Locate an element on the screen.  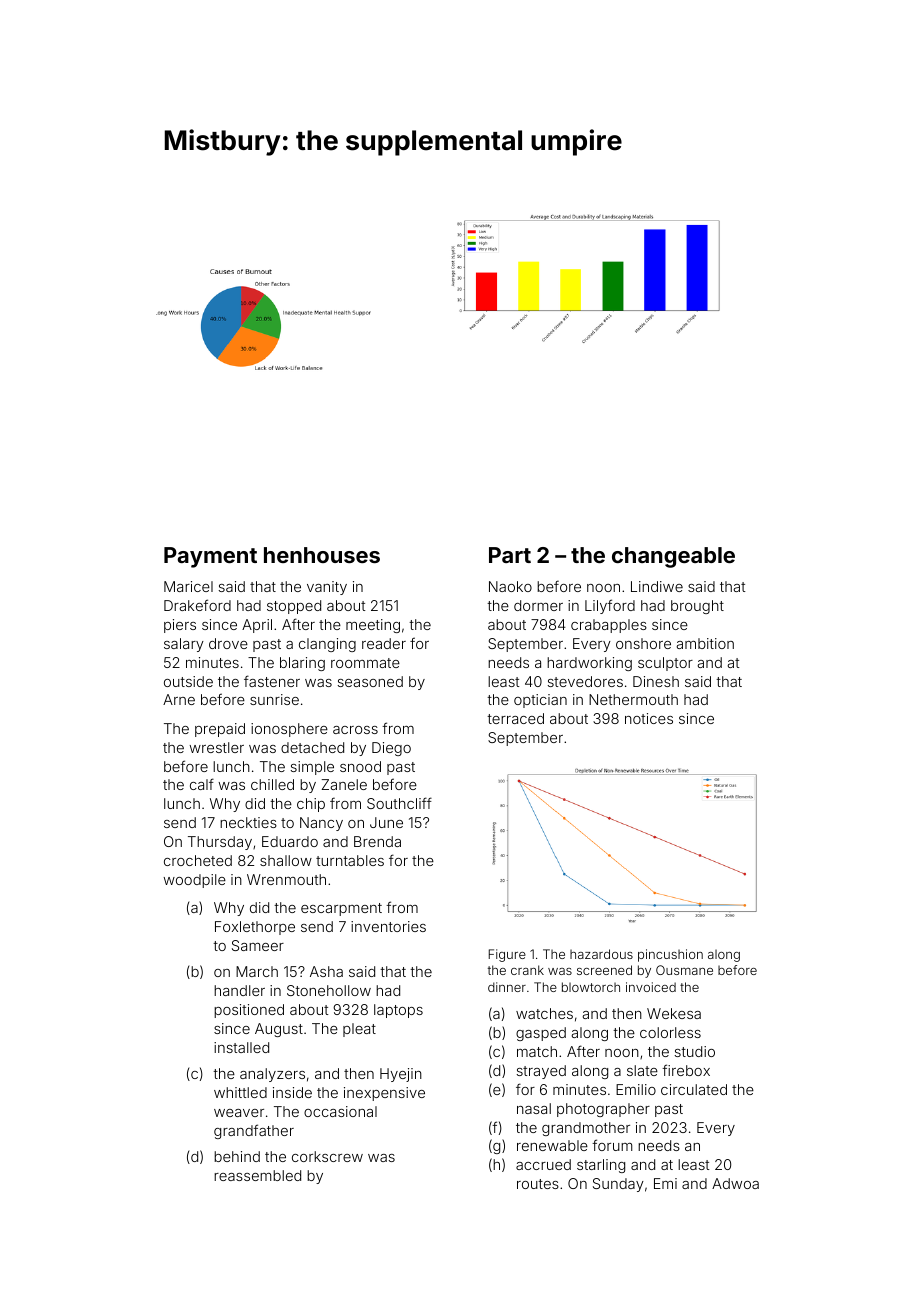
Maricel is located at coordinates (188, 586).
